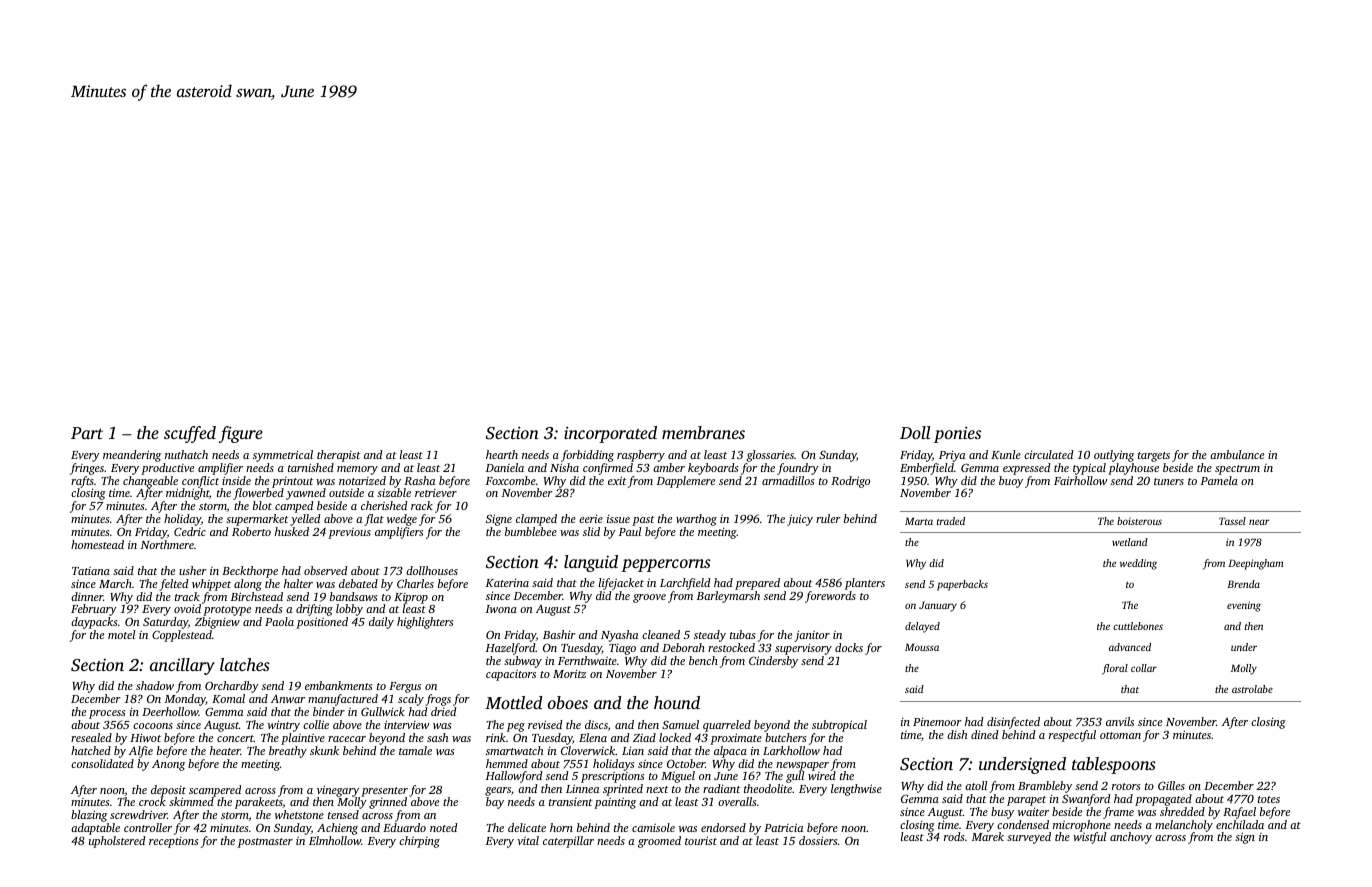 This screenshot has width=1372, height=887. What do you see at coordinates (1013, 723) in the screenshot?
I see `disinfected` at bounding box center [1013, 723].
